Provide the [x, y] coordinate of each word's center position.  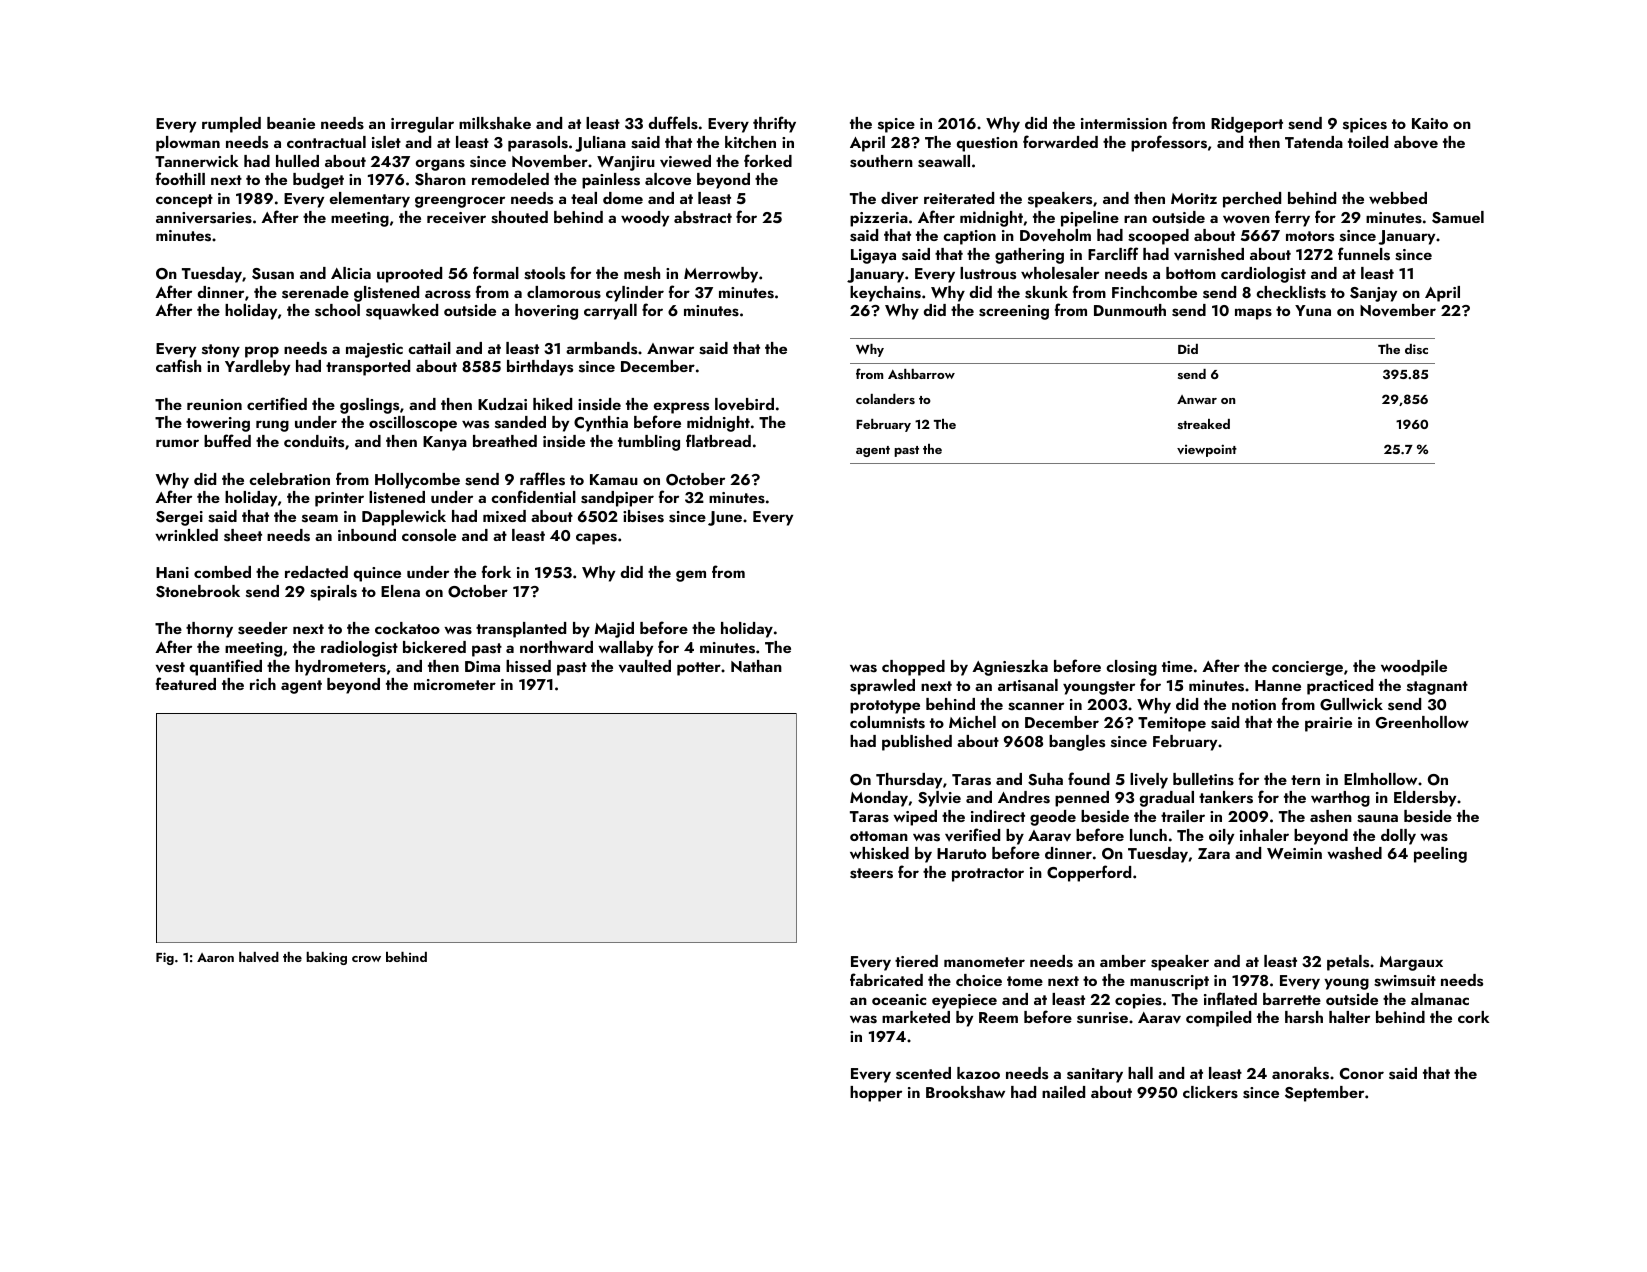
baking [326, 958]
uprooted [409, 275]
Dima [482, 666]
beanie [291, 123]
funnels [1364, 254]
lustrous [988, 273]
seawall [944, 161]
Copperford [1089, 873]
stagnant [1437, 688]
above [1416, 142]
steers [871, 873]
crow [366, 959]
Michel [972, 722]
